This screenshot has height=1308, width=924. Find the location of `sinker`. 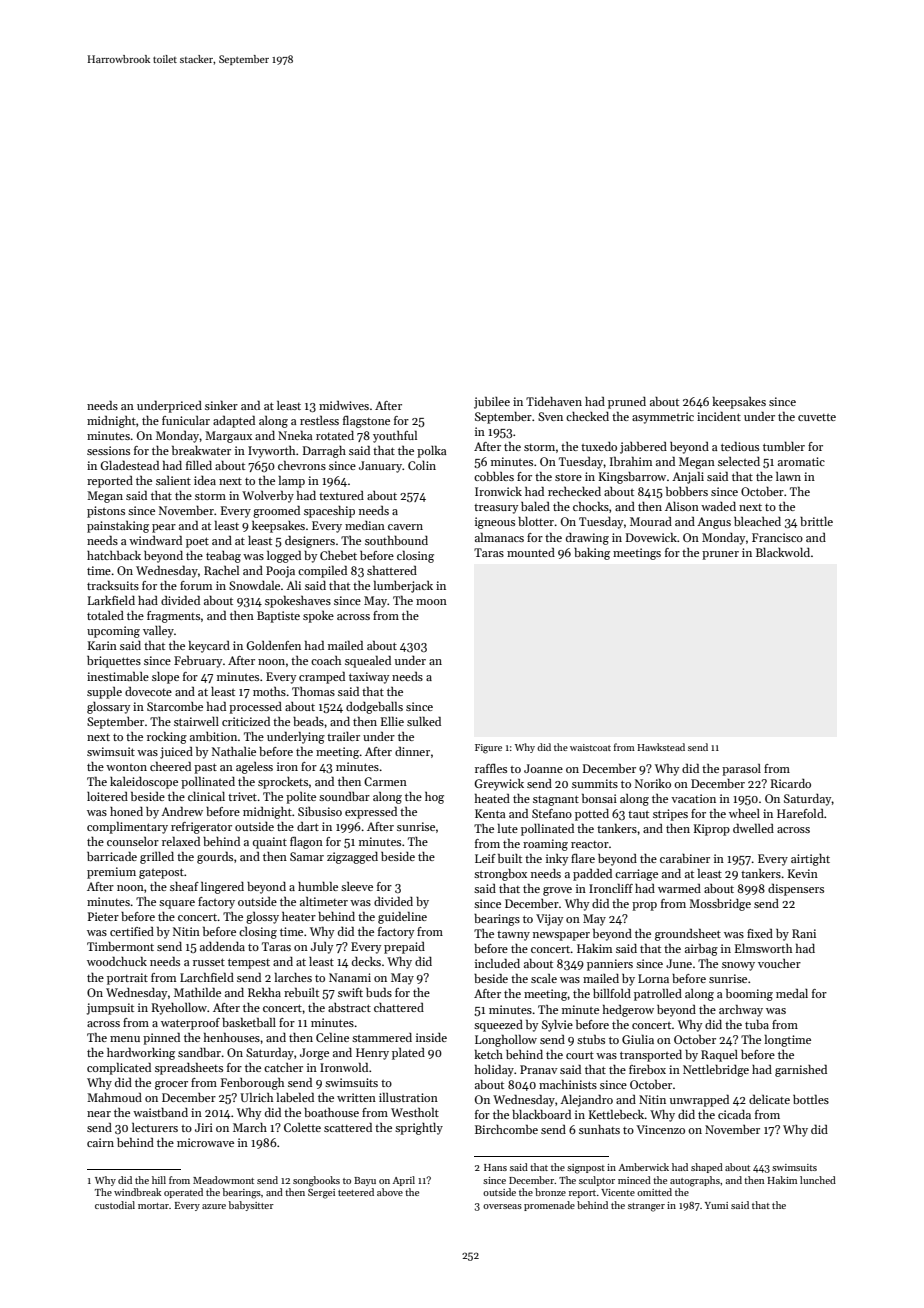

sinker is located at coordinates (221, 405).
